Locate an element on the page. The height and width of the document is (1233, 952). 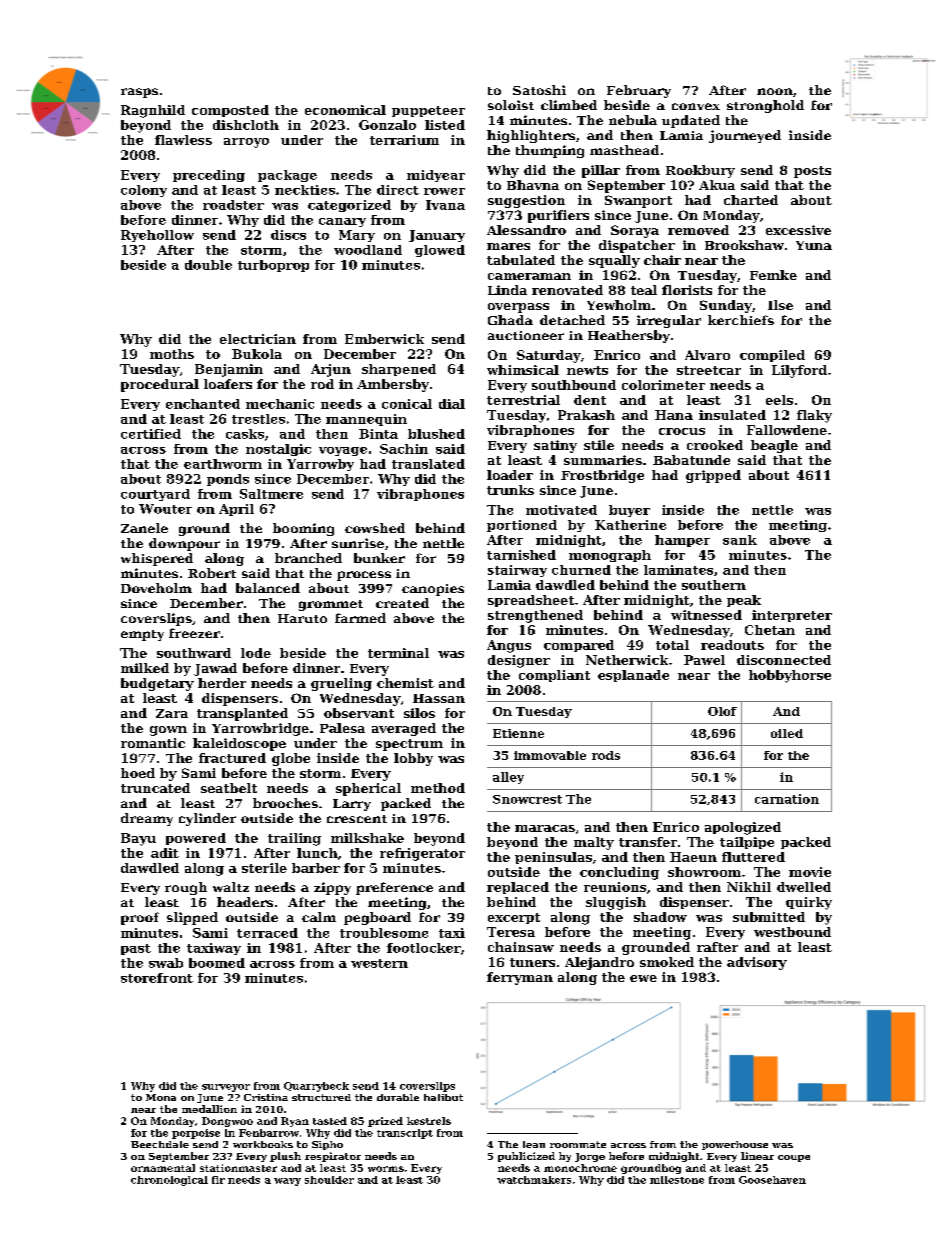
sluggish is located at coordinates (616, 903).
